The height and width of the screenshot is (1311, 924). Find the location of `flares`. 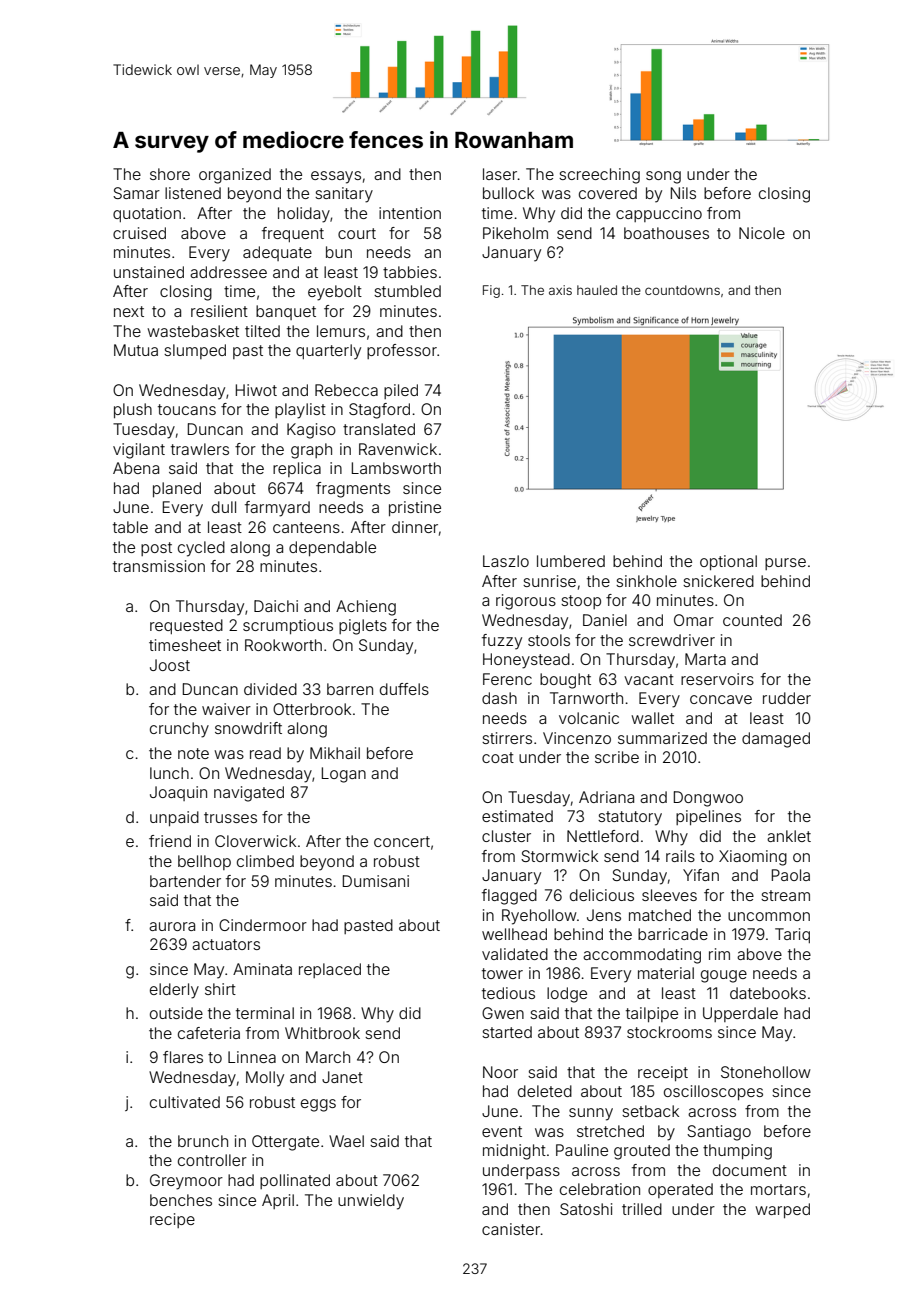

flares is located at coordinates (183, 1057).
